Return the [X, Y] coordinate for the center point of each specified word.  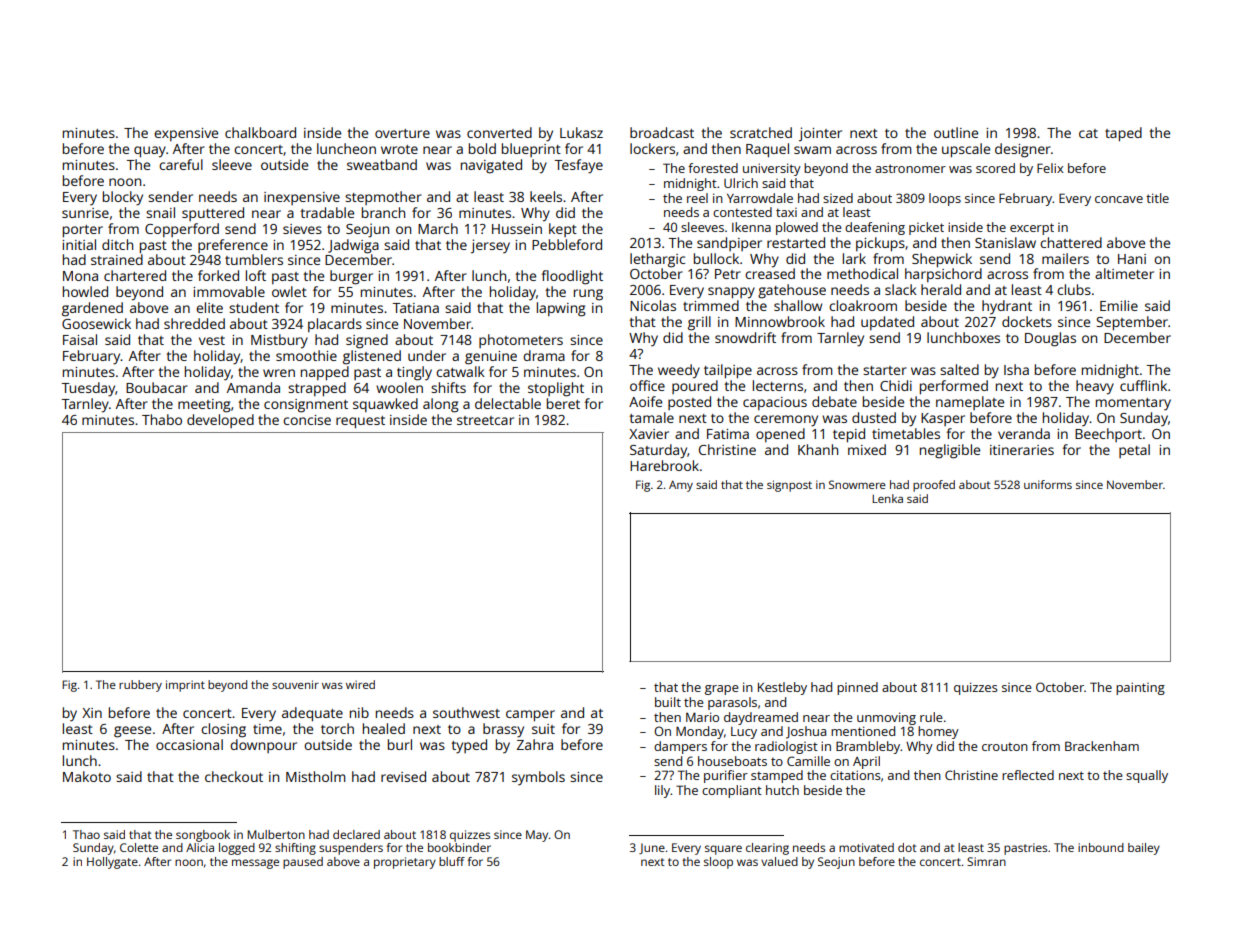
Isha [1016, 369]
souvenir [295, 684]
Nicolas [653, 305]
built [668, 702]
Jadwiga [353, 246]
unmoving [886, 718]
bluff [452, 861]
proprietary [405, 863]
